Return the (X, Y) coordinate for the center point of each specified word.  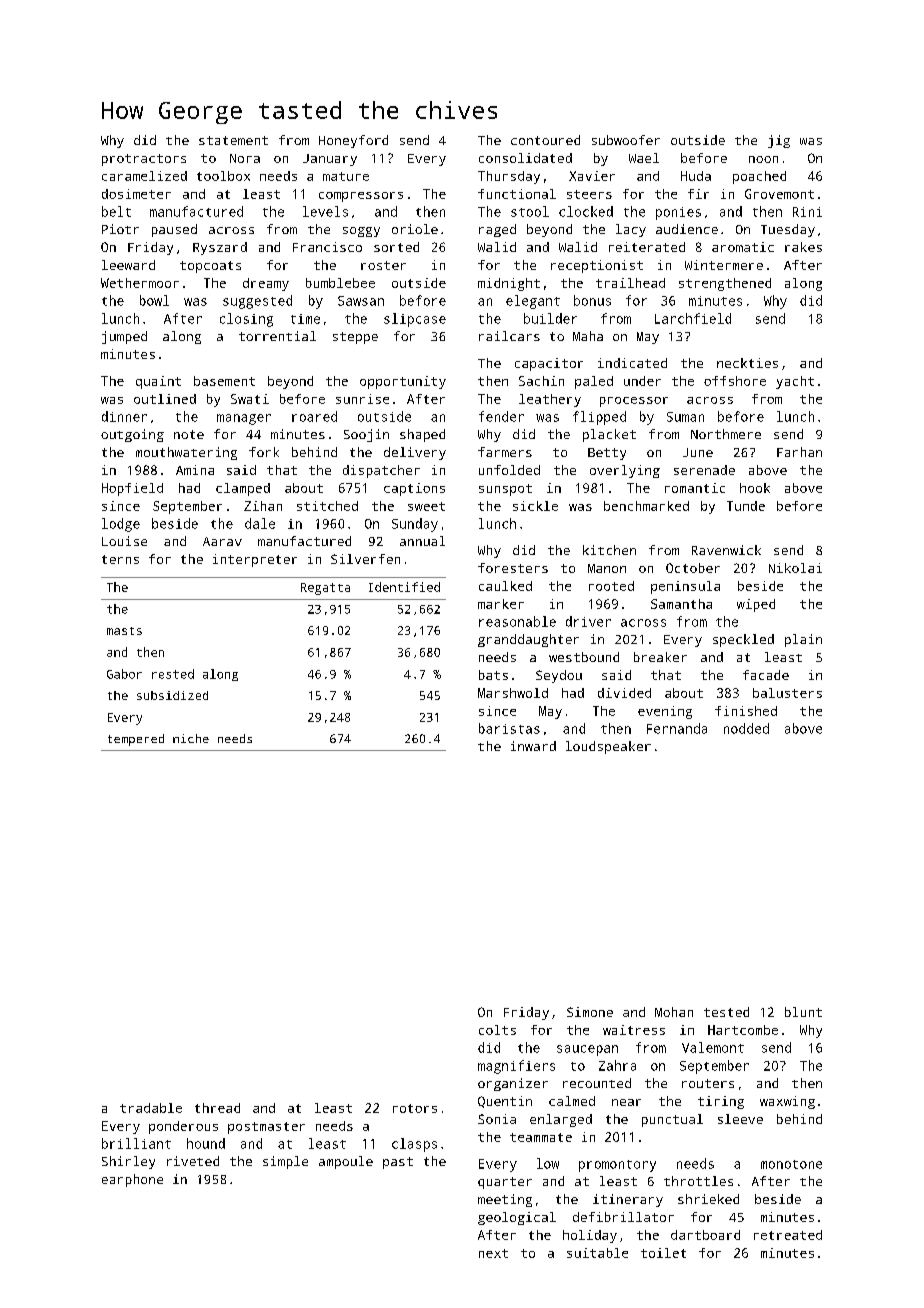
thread (217, 1108)
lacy (631, 230)
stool (530, 211)
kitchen (609, 550)
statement (233, 140)
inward (533, 746)
